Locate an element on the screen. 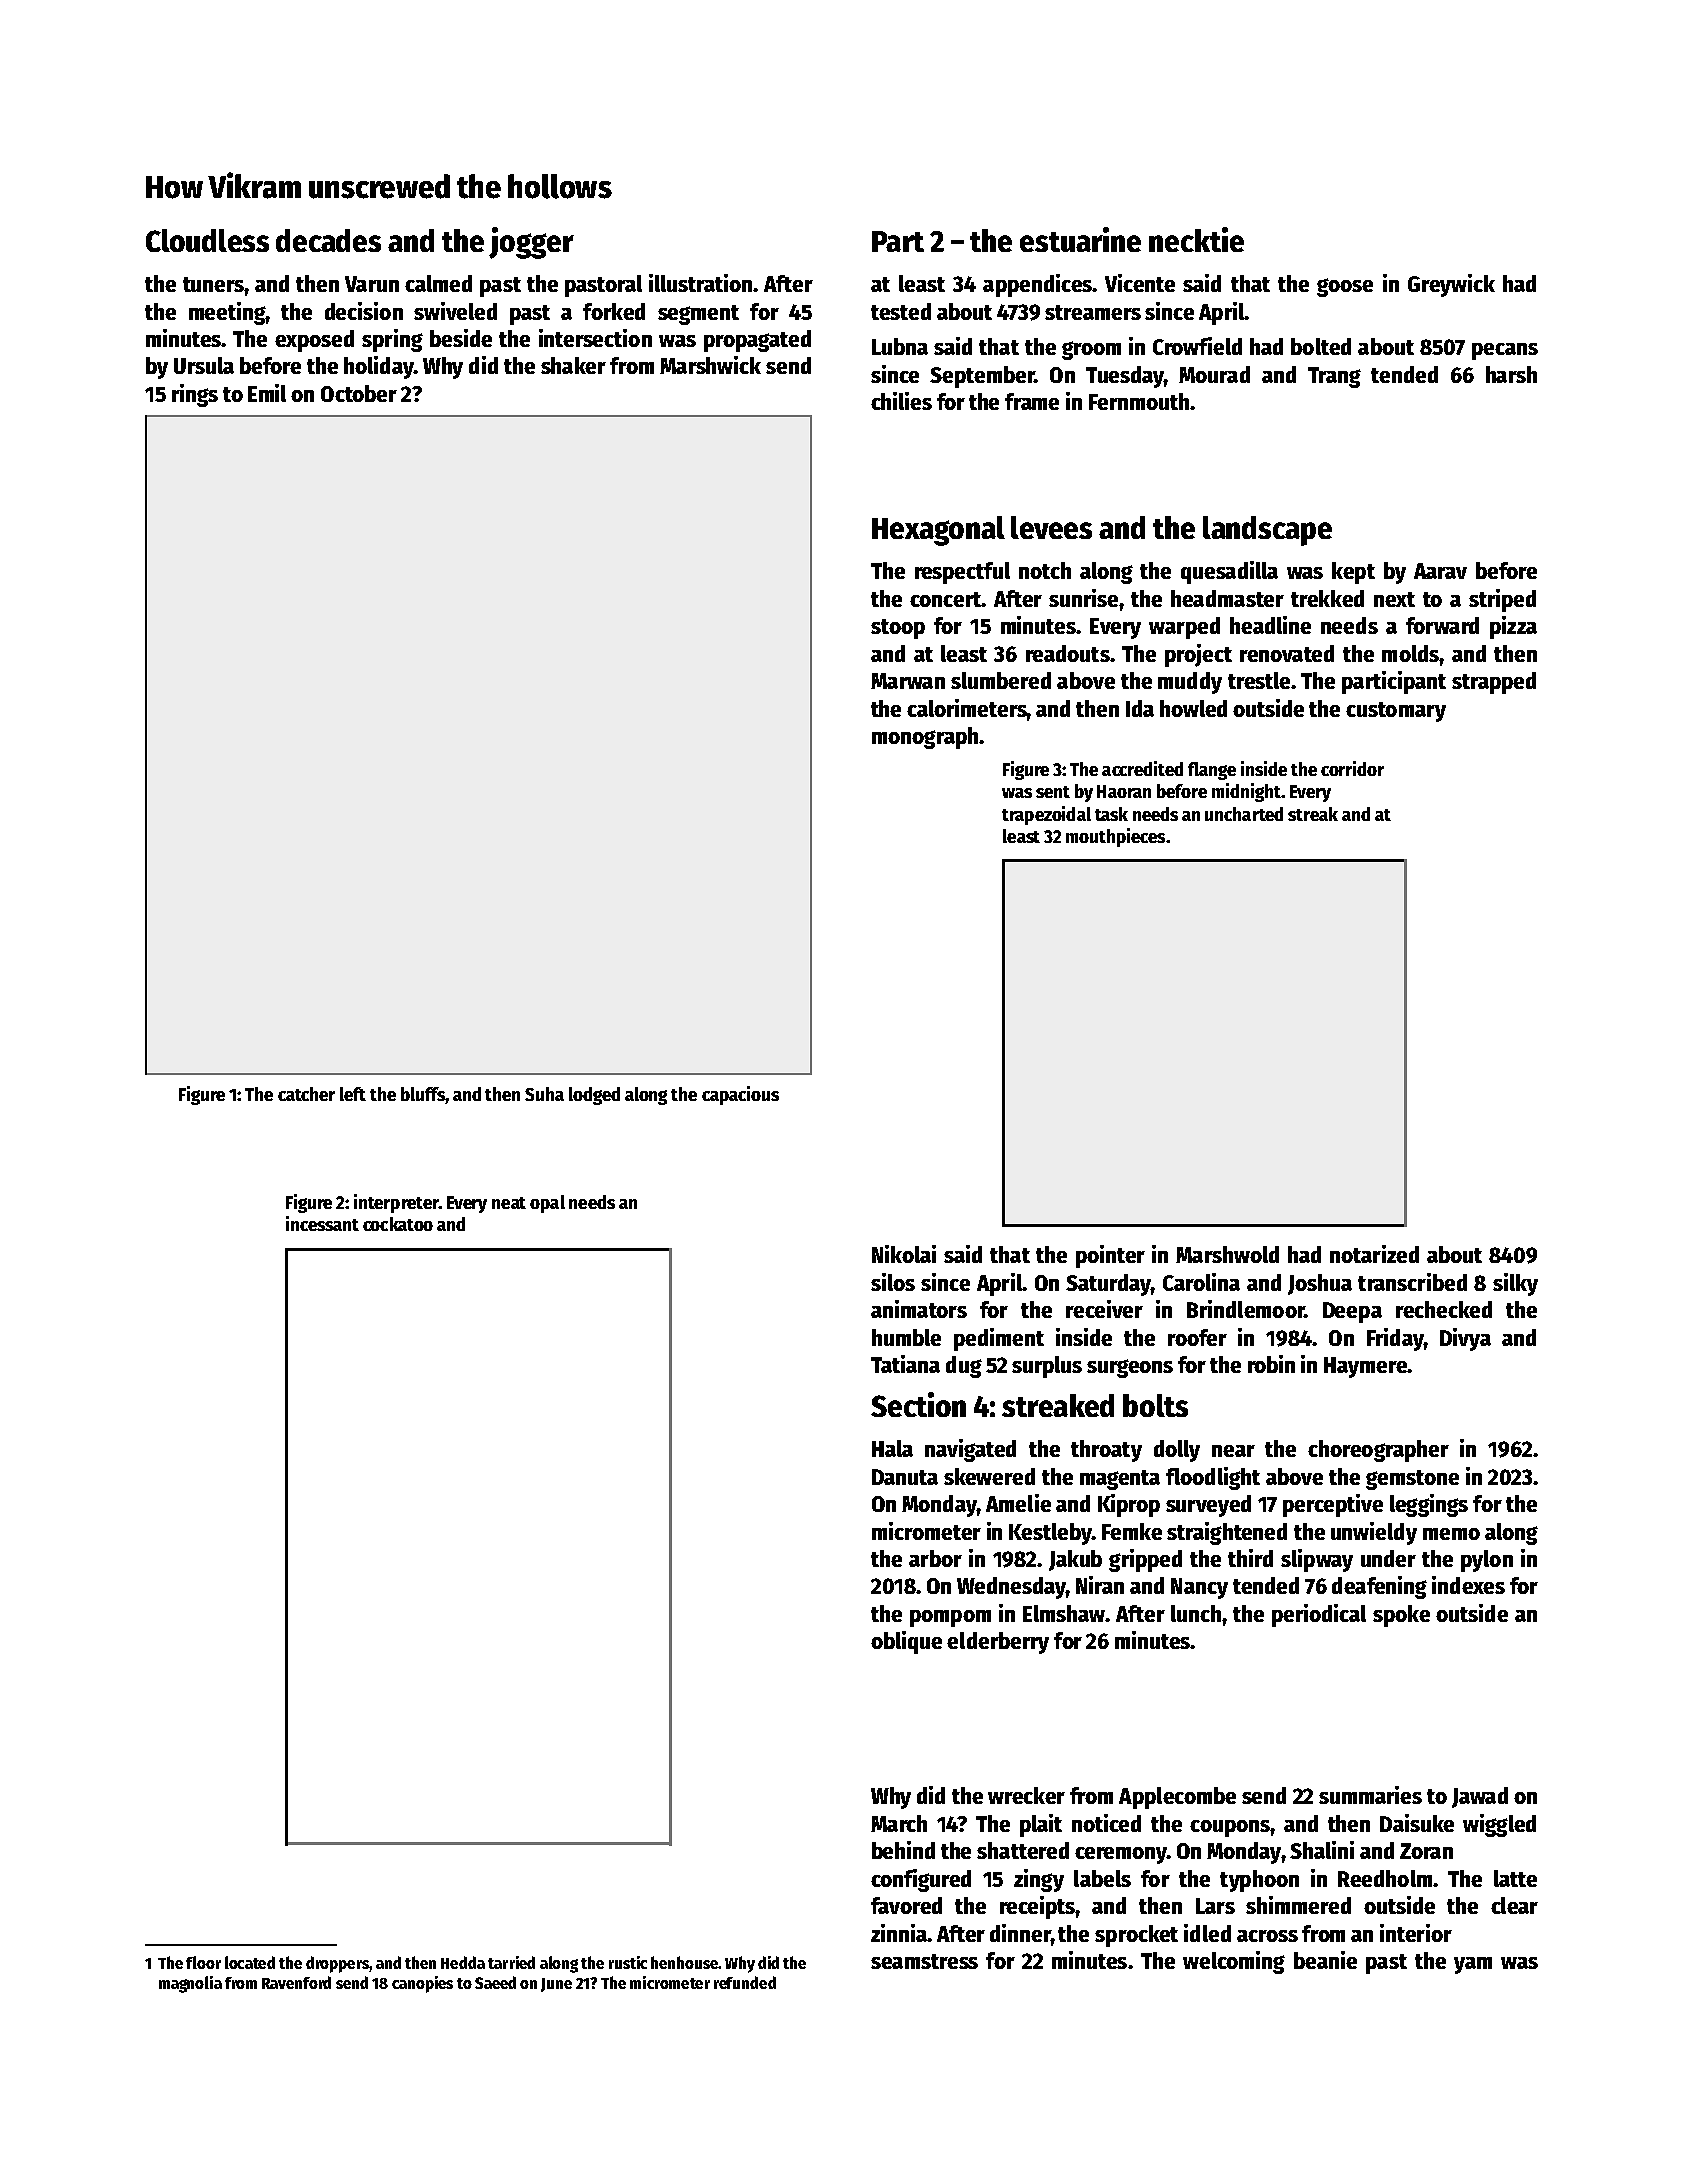 This screenshot has width=1683, height=2178. respectful is located at coordinates (962, 573).
